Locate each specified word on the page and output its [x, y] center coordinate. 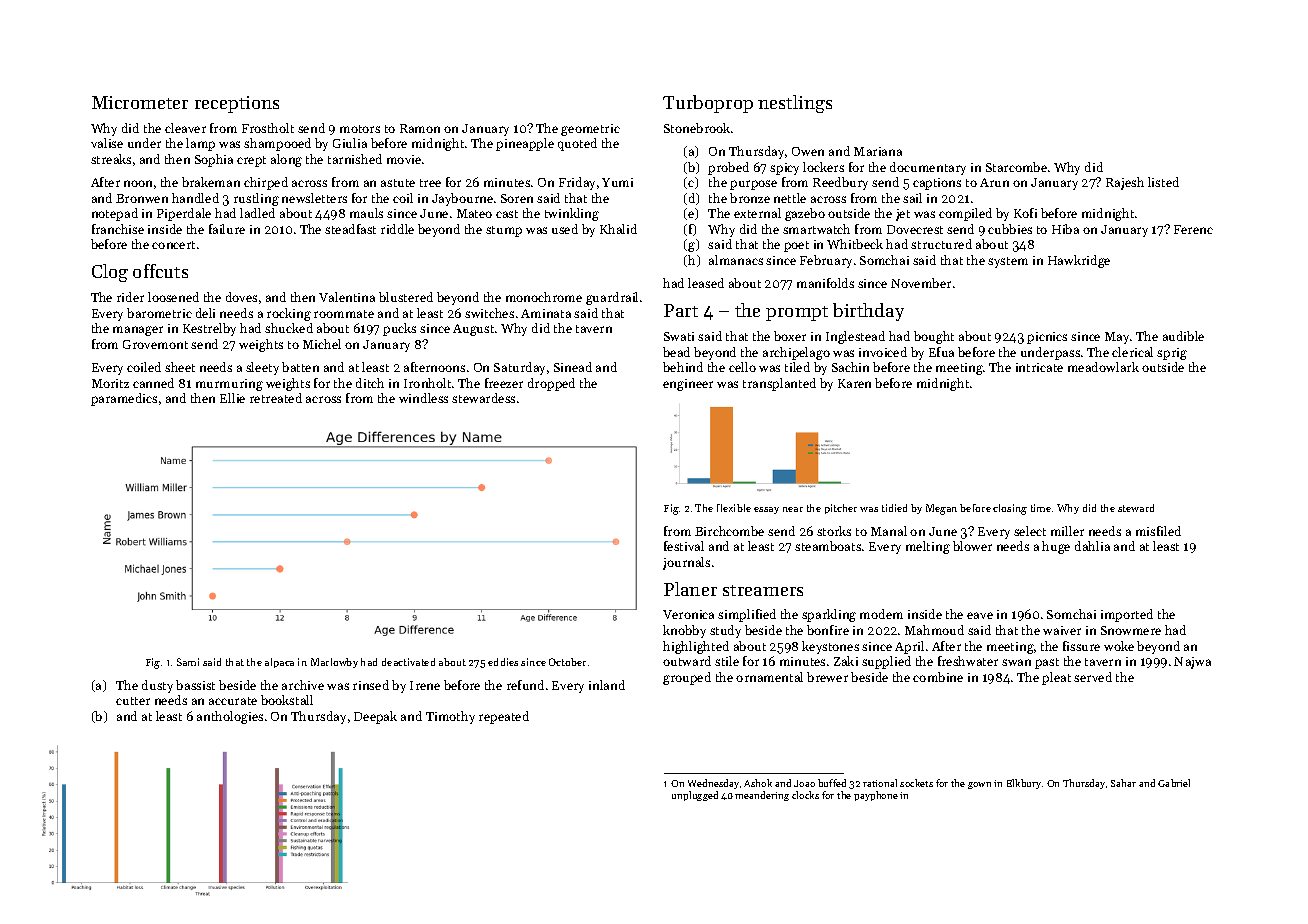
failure [227, 229]
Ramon [420, 128]
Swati [679, 336]
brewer [827, 677]
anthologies [230, 717]
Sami [188, 662]
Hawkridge [1079, 261]
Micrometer [140, 102]
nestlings [795, 104]
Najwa [1192, 663]
